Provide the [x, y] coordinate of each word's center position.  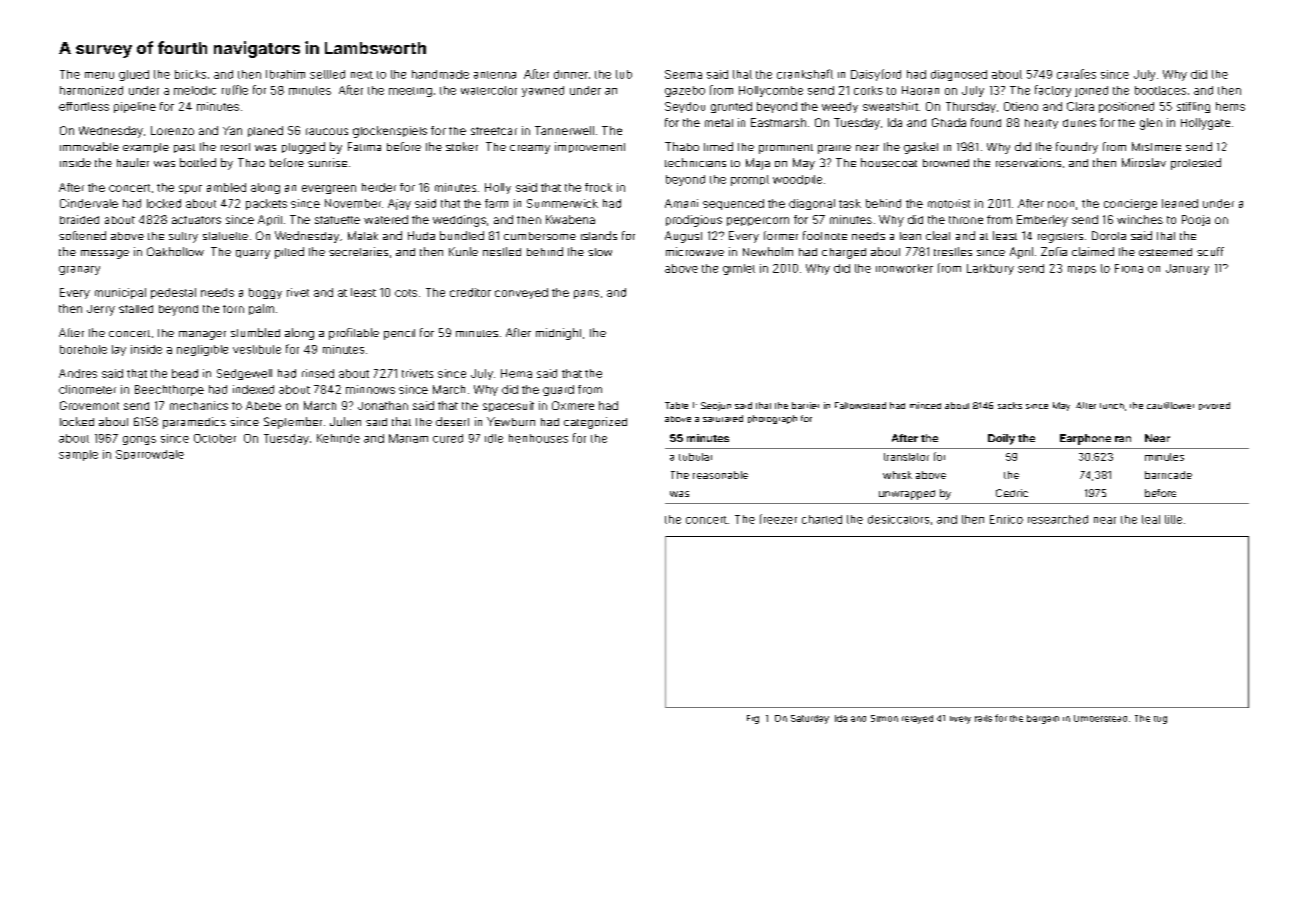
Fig [753, 719]
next [362, 75]
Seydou [685, 107]
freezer [778, 519]
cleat [938, 235]
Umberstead [1100, 718]
